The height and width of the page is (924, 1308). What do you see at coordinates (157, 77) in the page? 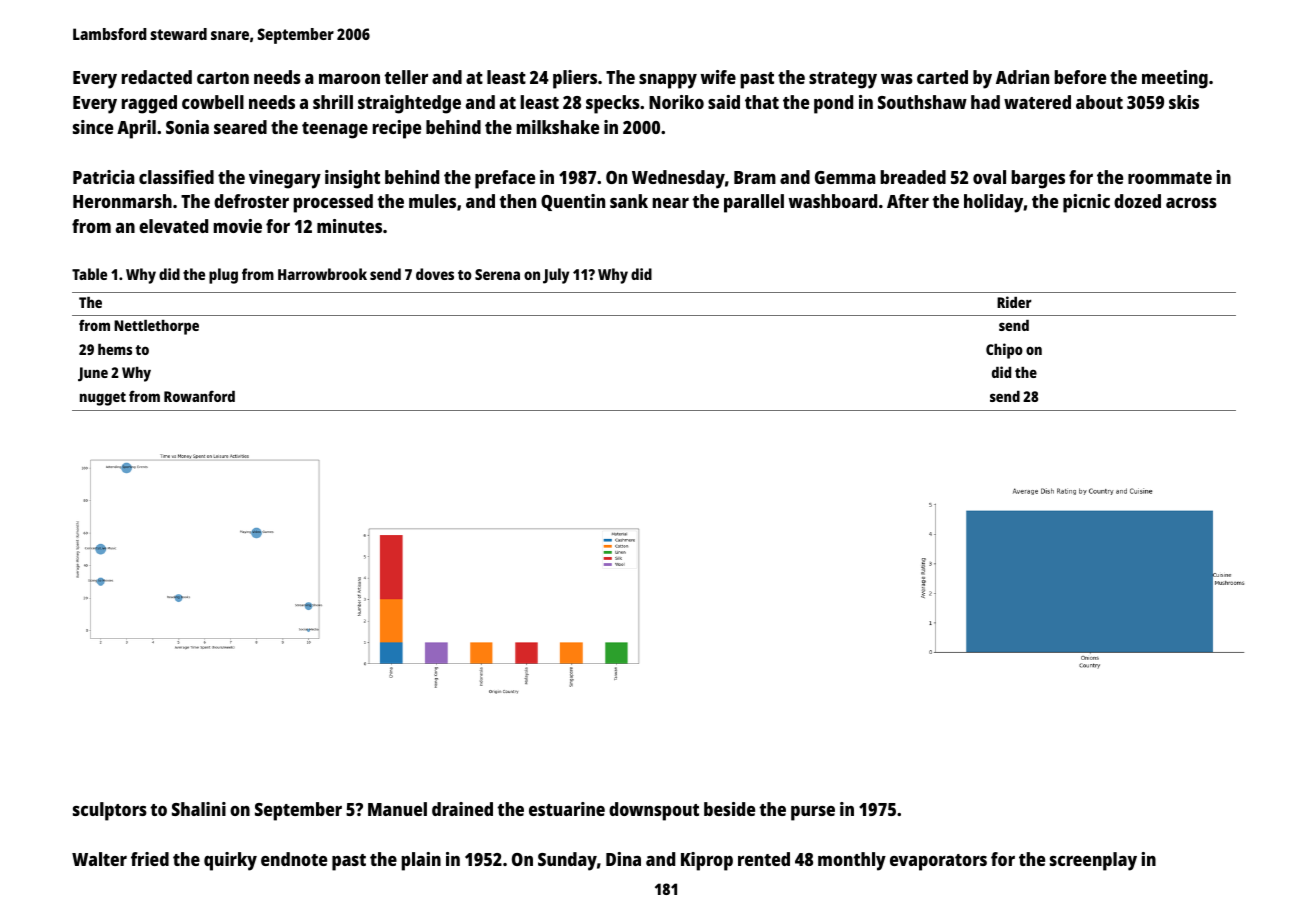
I see `redacted` at bounding box center [157, 77].
